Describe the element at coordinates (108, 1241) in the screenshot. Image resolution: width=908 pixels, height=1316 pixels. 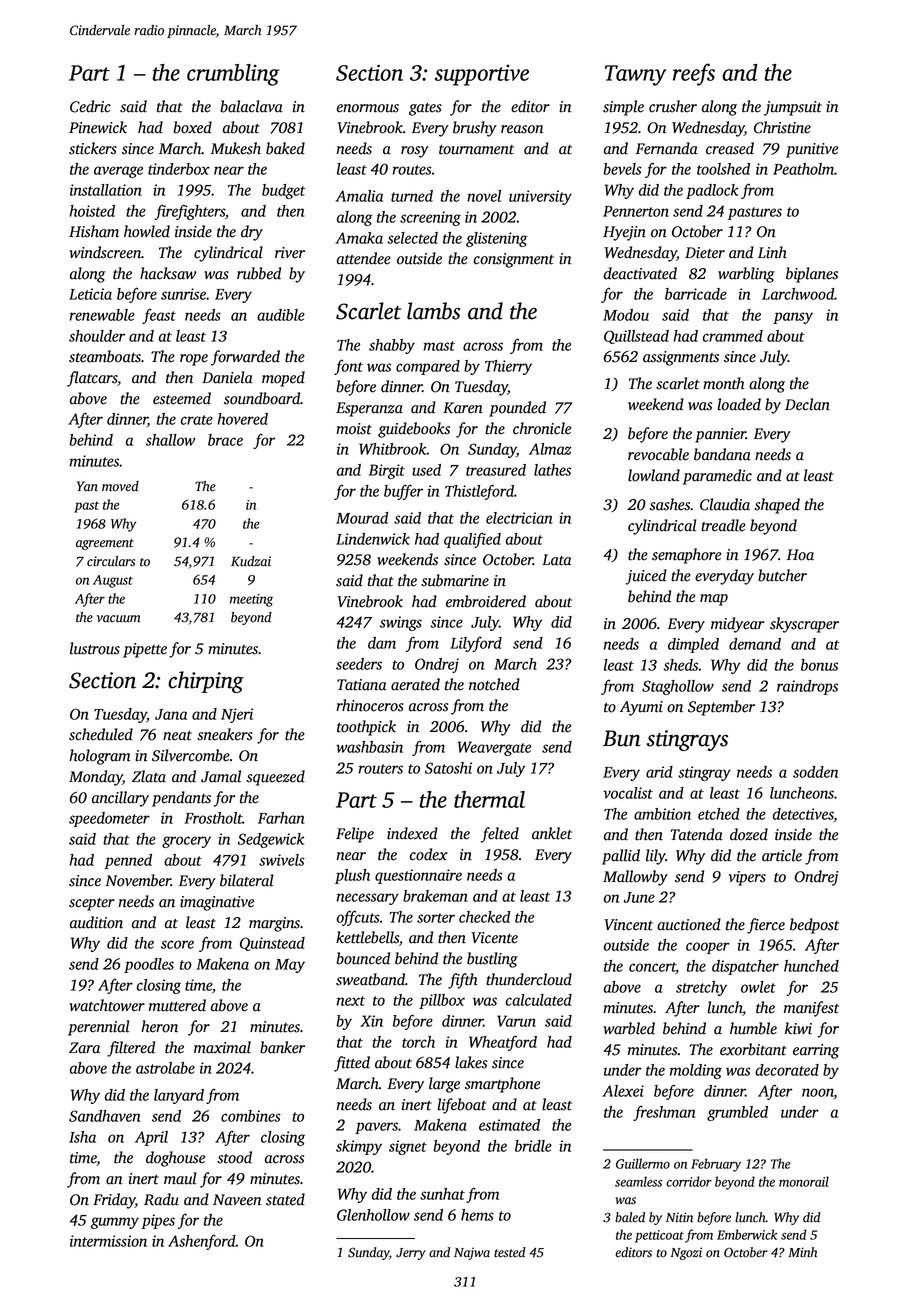
I see `intermission` at that location.
